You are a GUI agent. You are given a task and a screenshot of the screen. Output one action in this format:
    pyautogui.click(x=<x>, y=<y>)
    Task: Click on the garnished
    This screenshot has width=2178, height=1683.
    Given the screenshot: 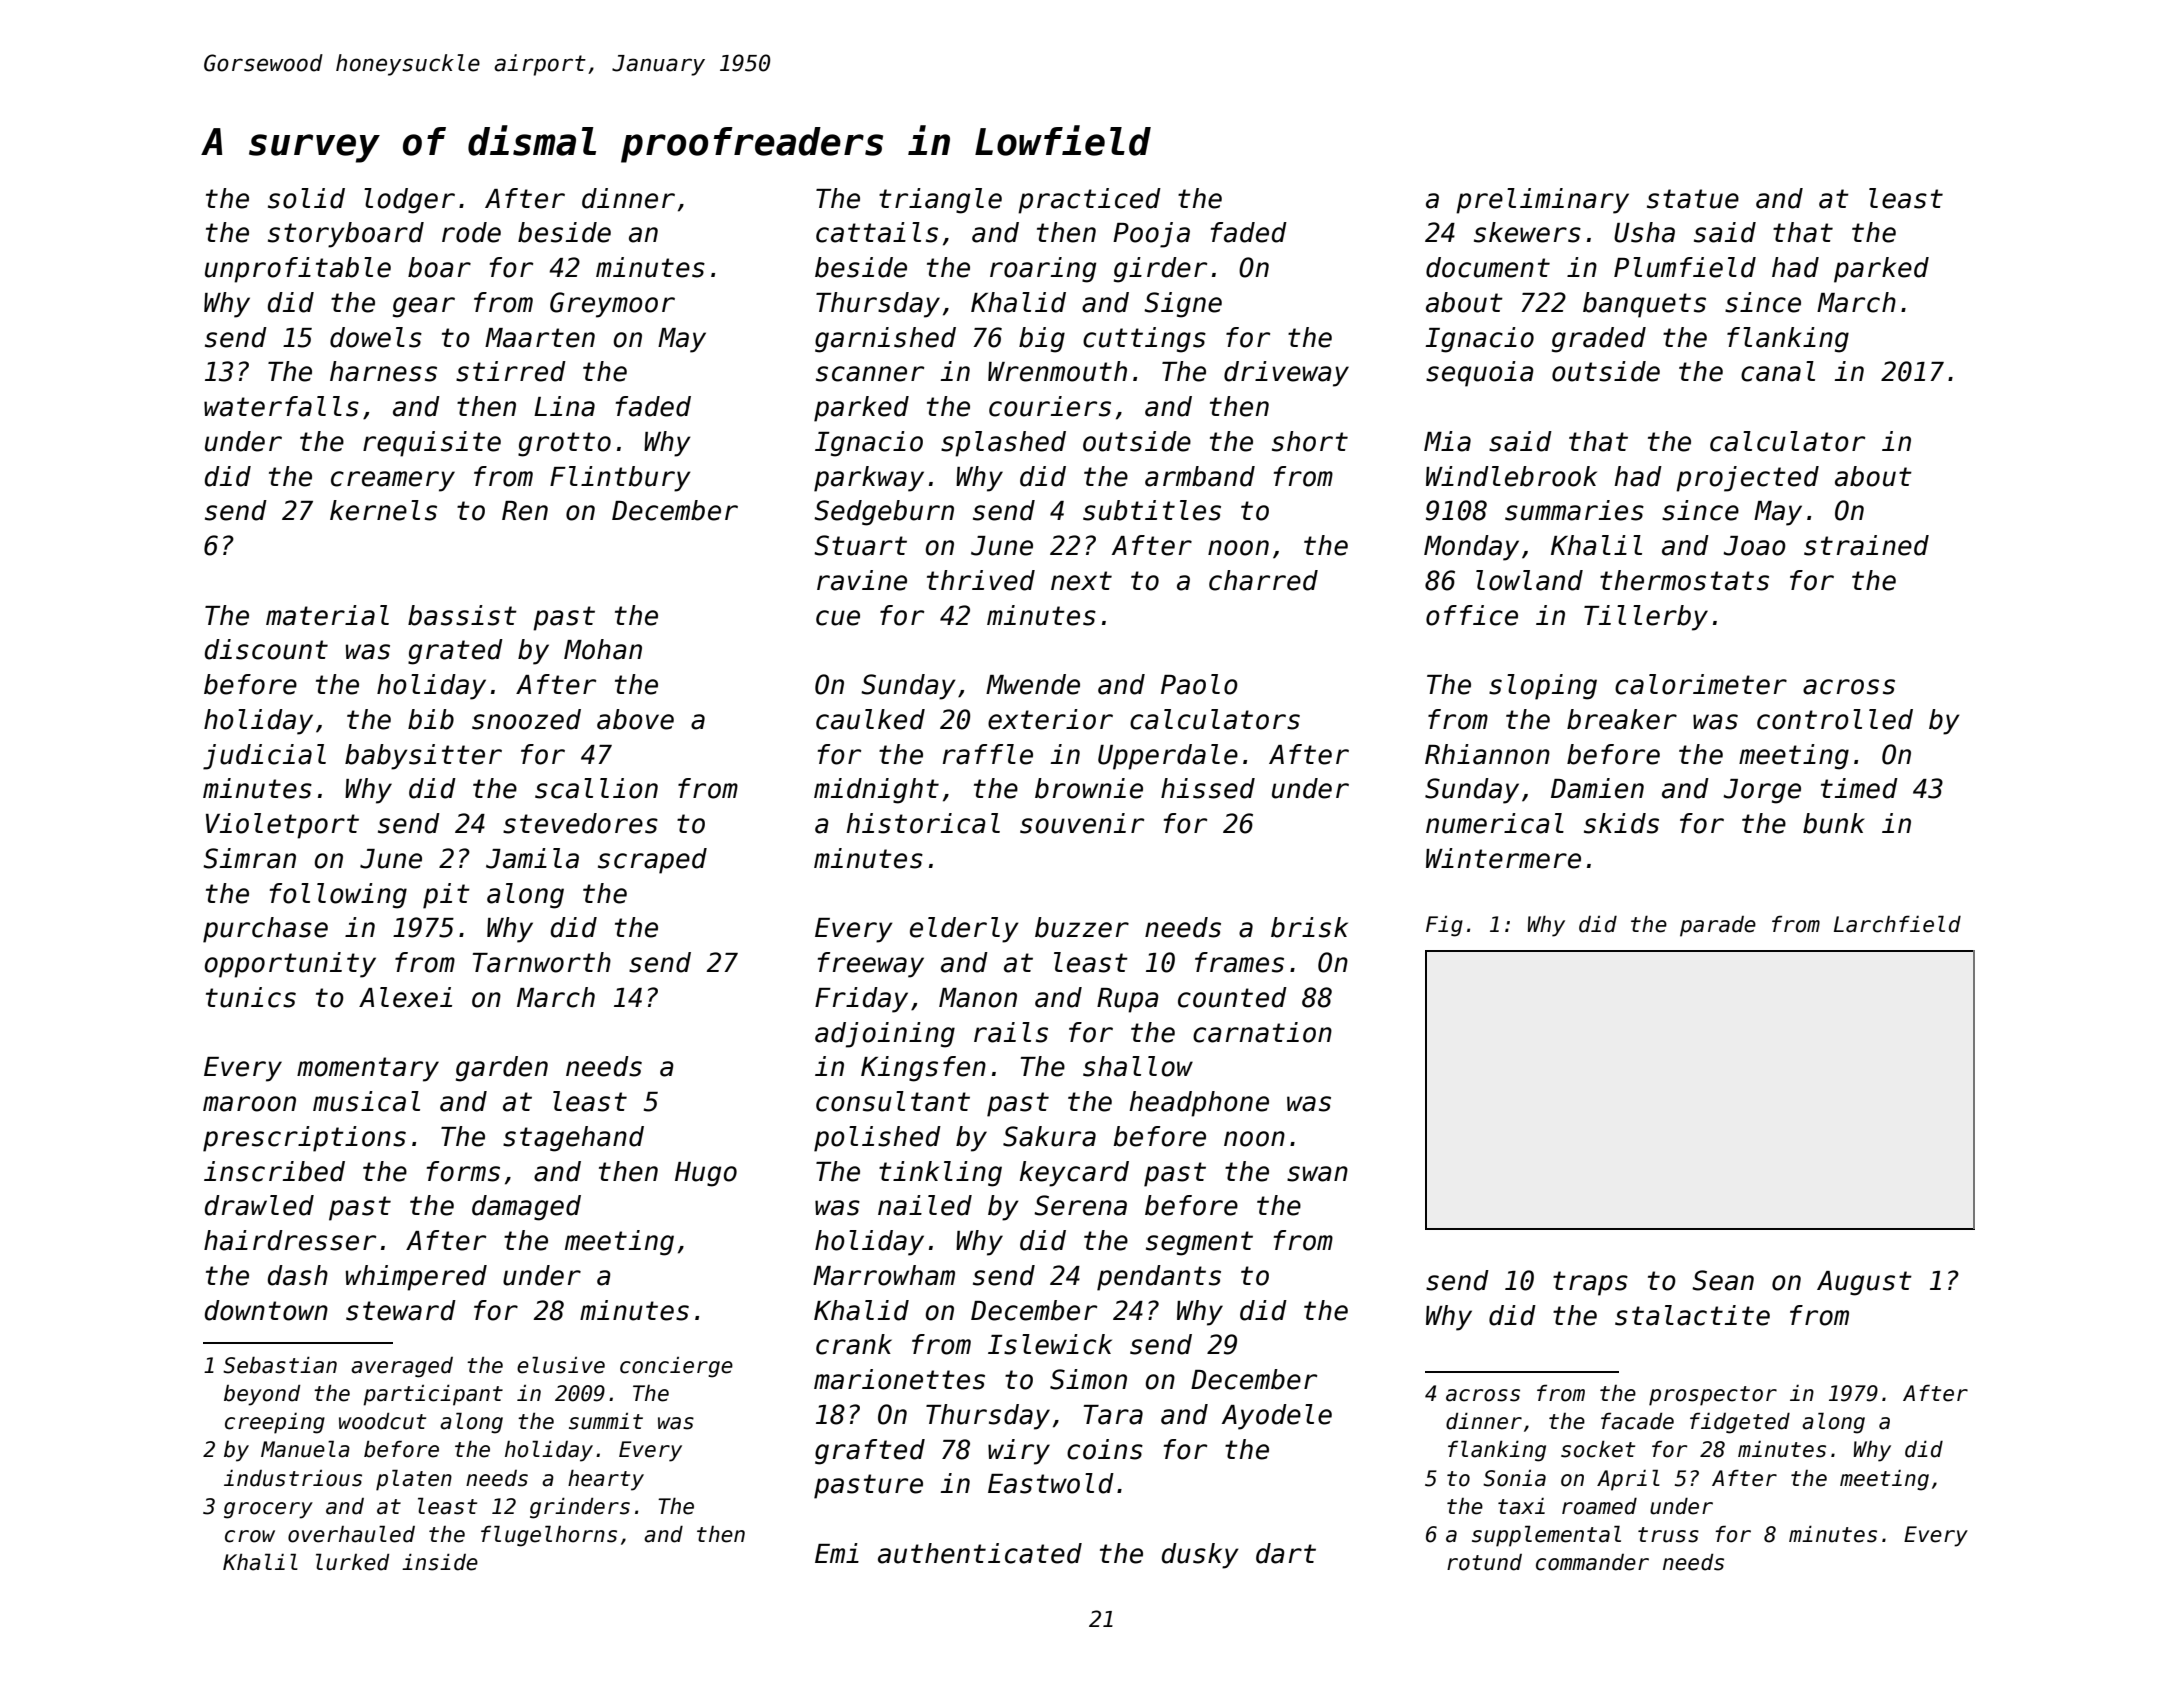 What is the action you would take?
    pyautogui.click(x=885, y=340)
